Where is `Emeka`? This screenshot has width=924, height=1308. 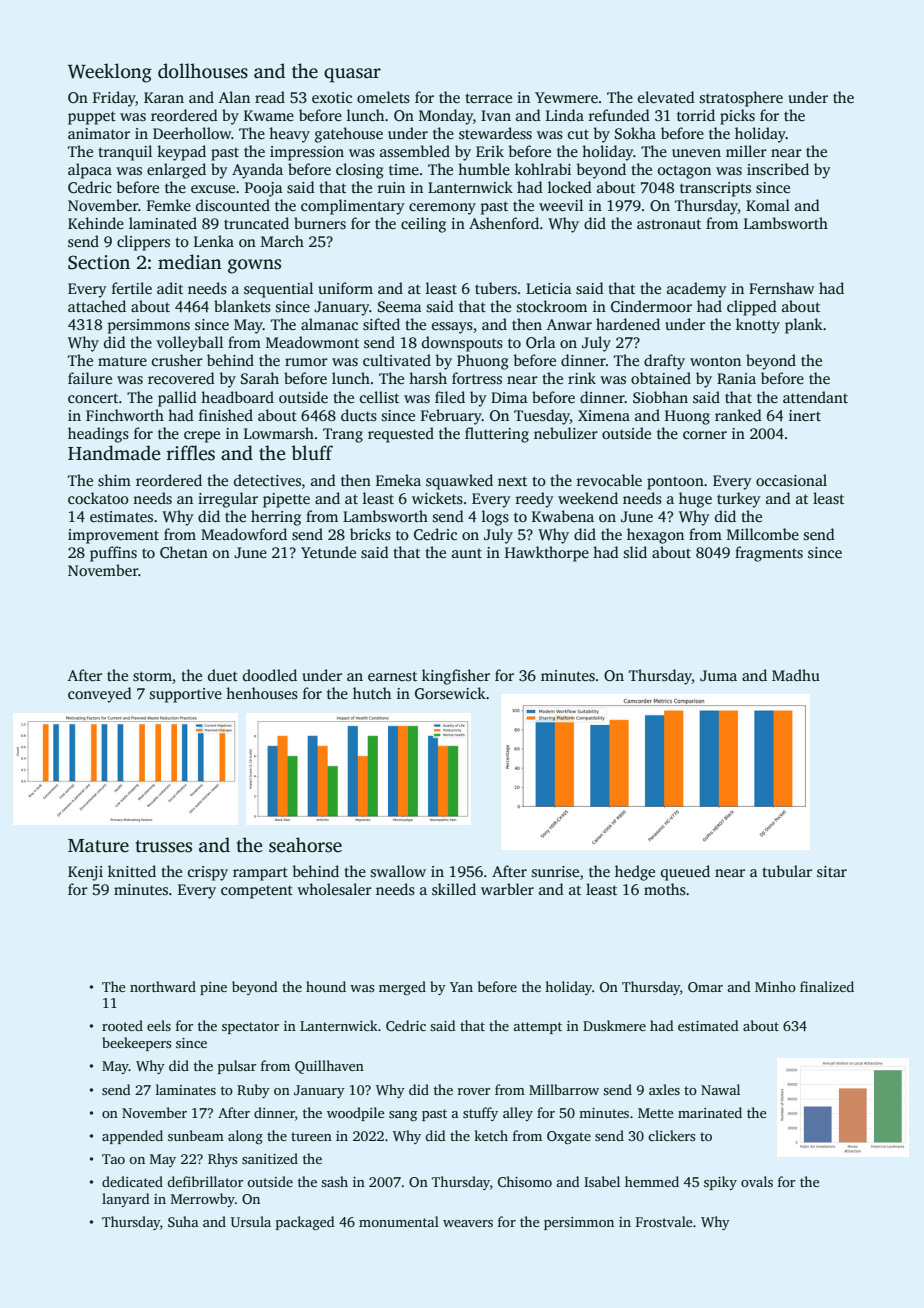
Emeka is located at coordinates (398, 480).
